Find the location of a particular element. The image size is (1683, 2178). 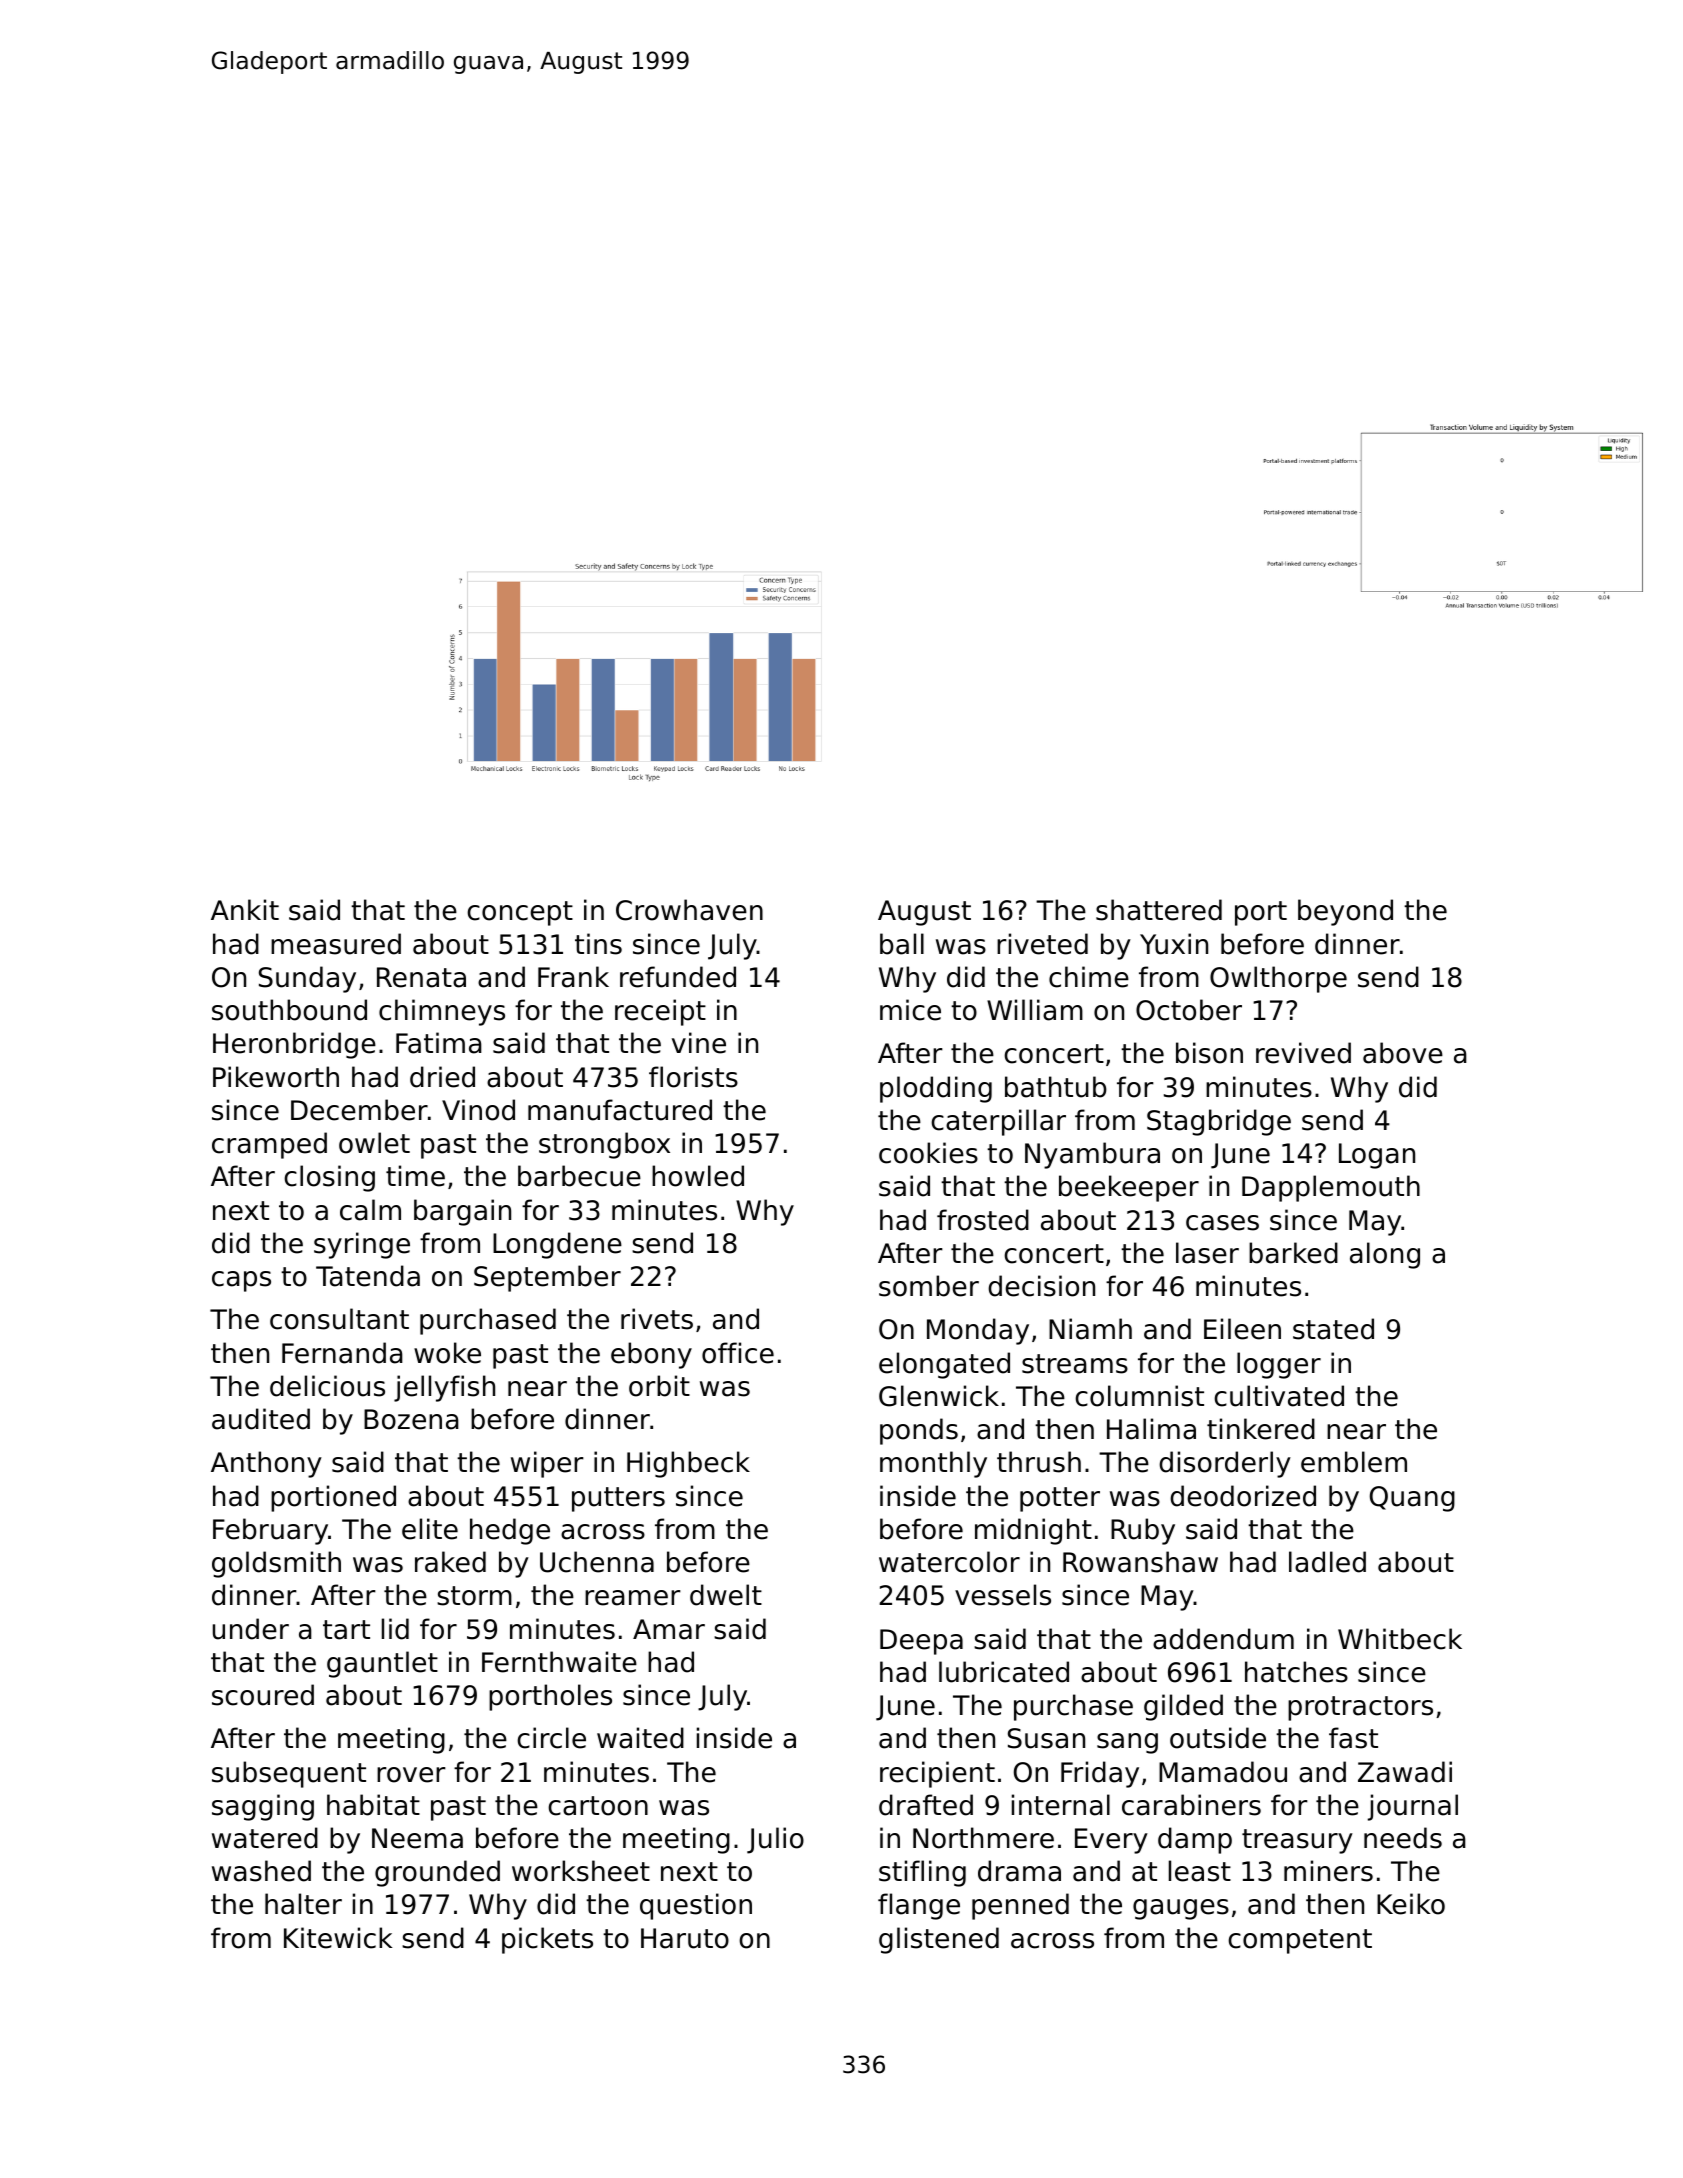

emblem is located at coordinates (1354, 1462).
